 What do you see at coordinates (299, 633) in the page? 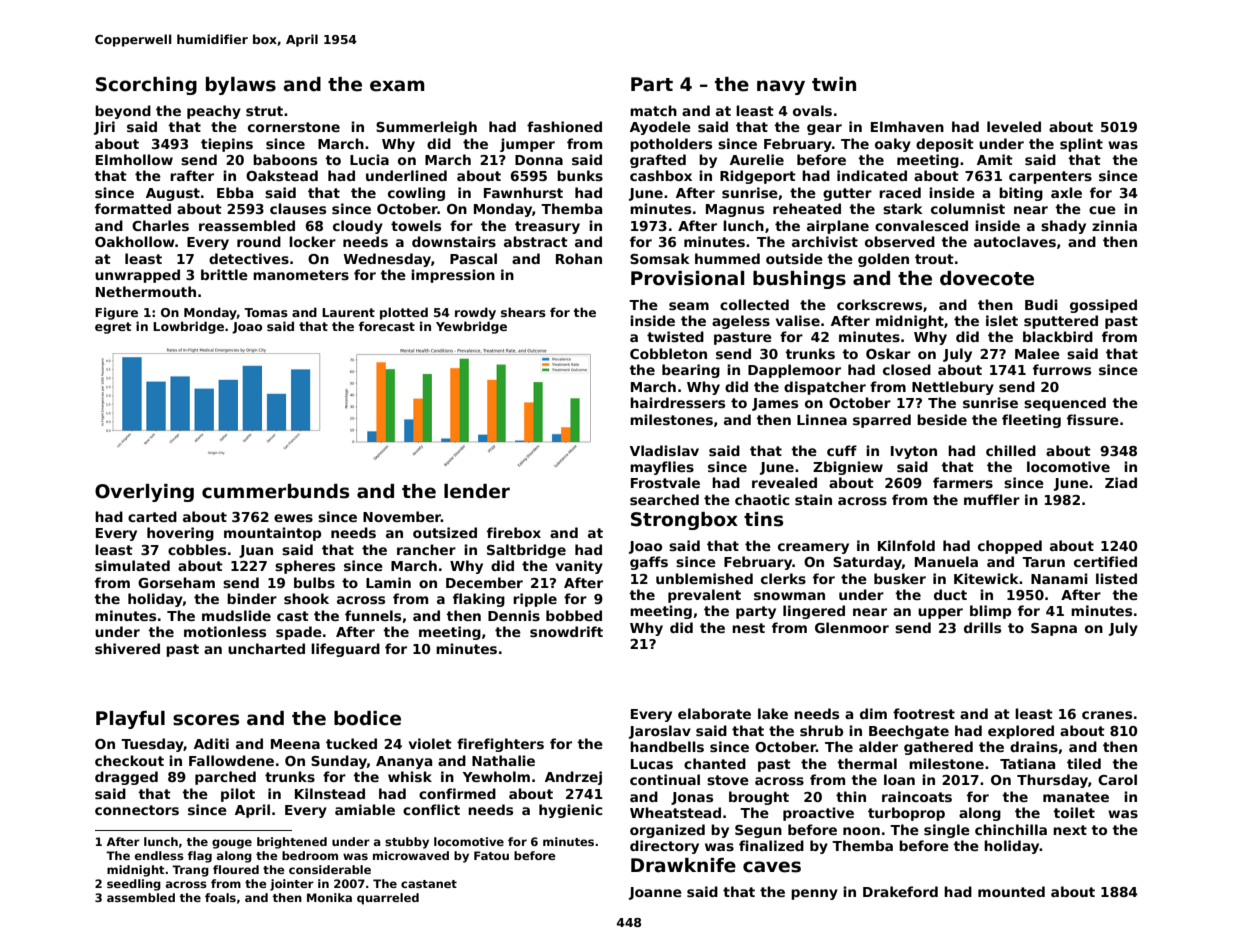
I see `spade` at bounding box center [299, 633].
